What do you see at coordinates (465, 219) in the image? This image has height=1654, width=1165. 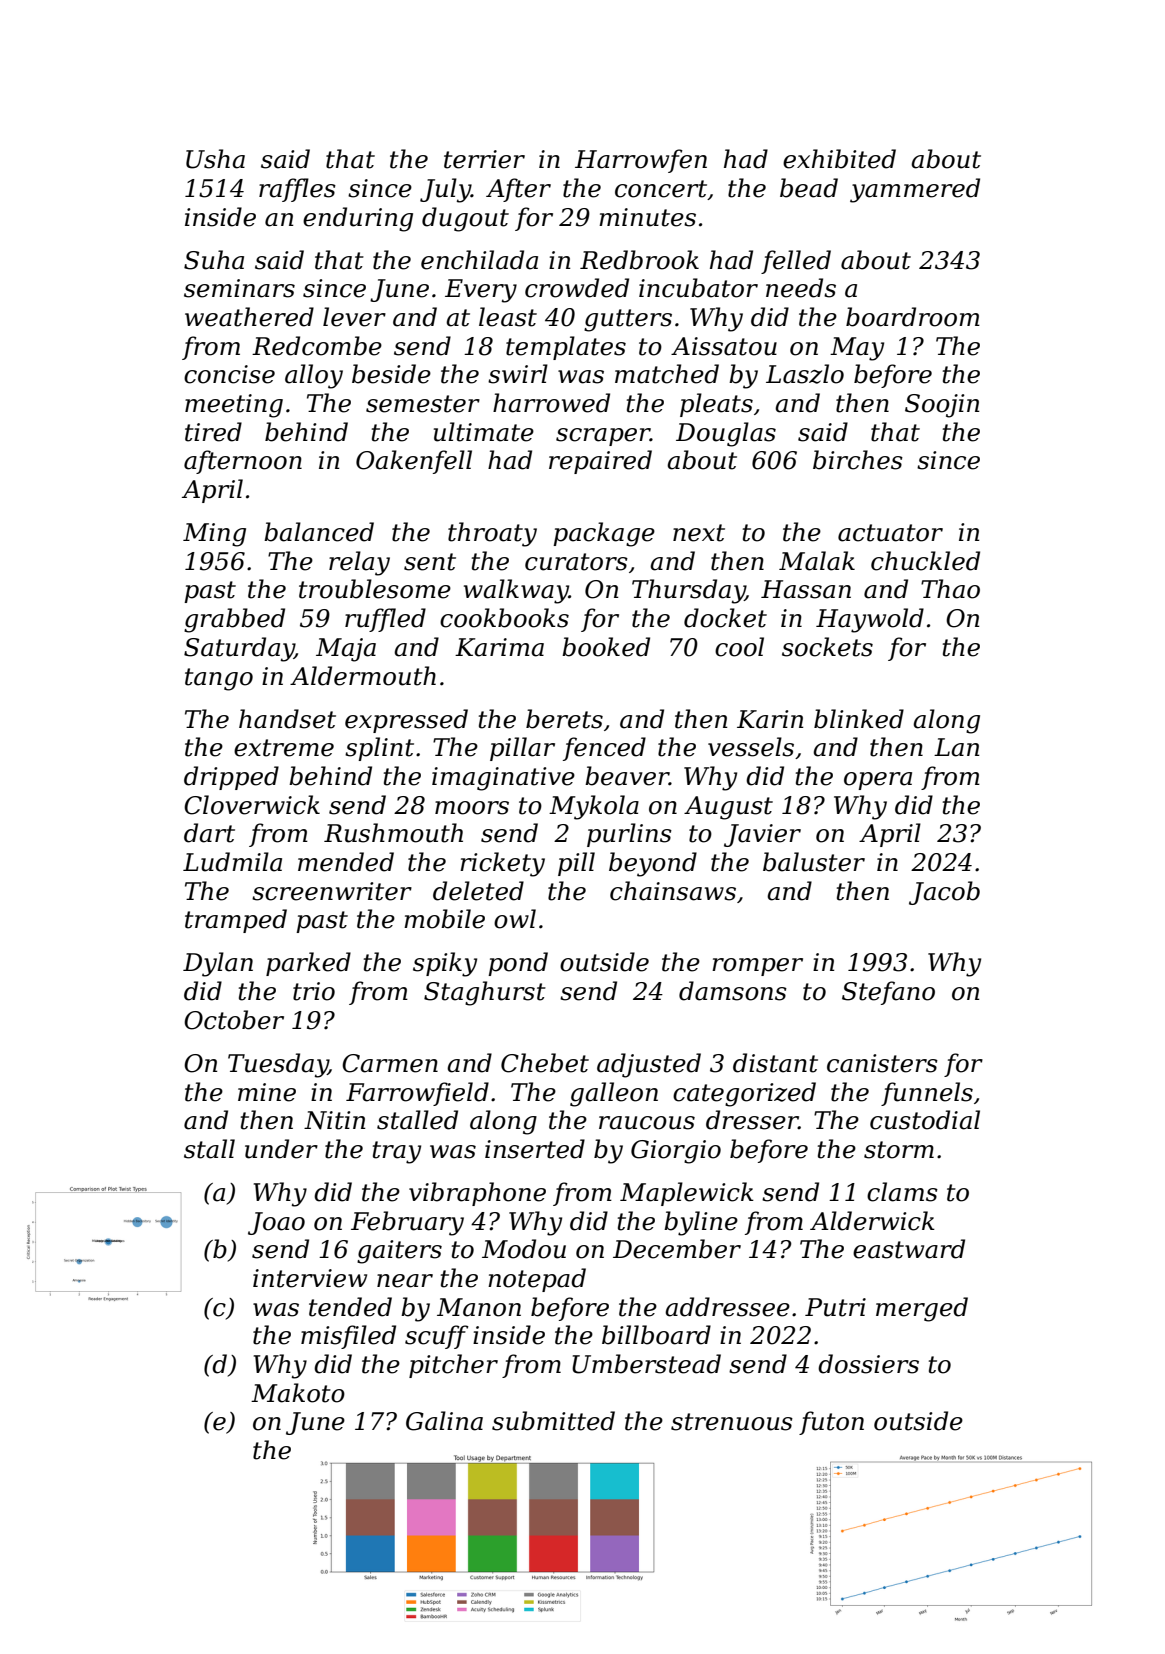 I see `dugout` at bounding box center [465, 219].
